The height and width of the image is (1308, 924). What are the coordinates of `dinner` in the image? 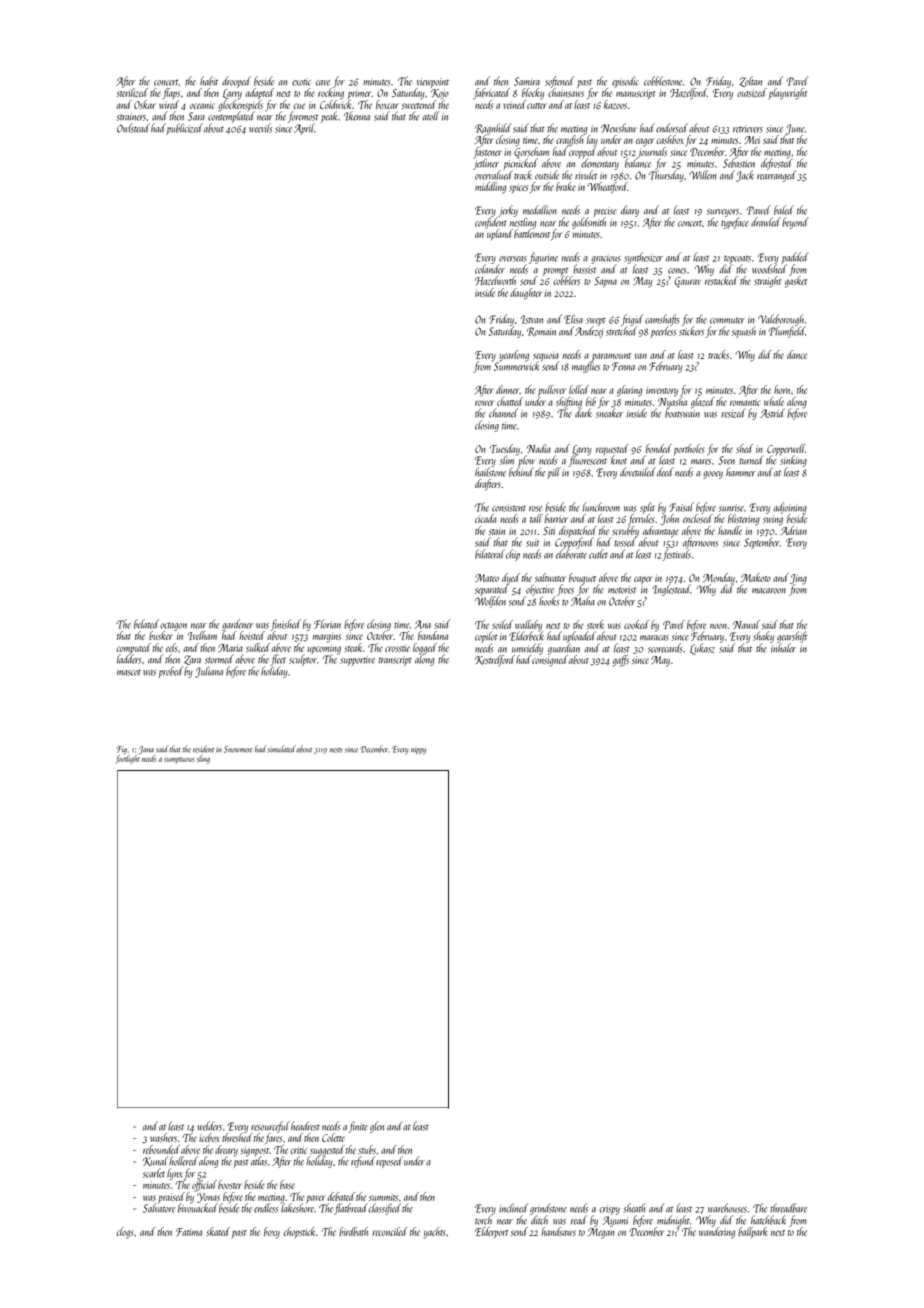 It's located at (508, 389).
